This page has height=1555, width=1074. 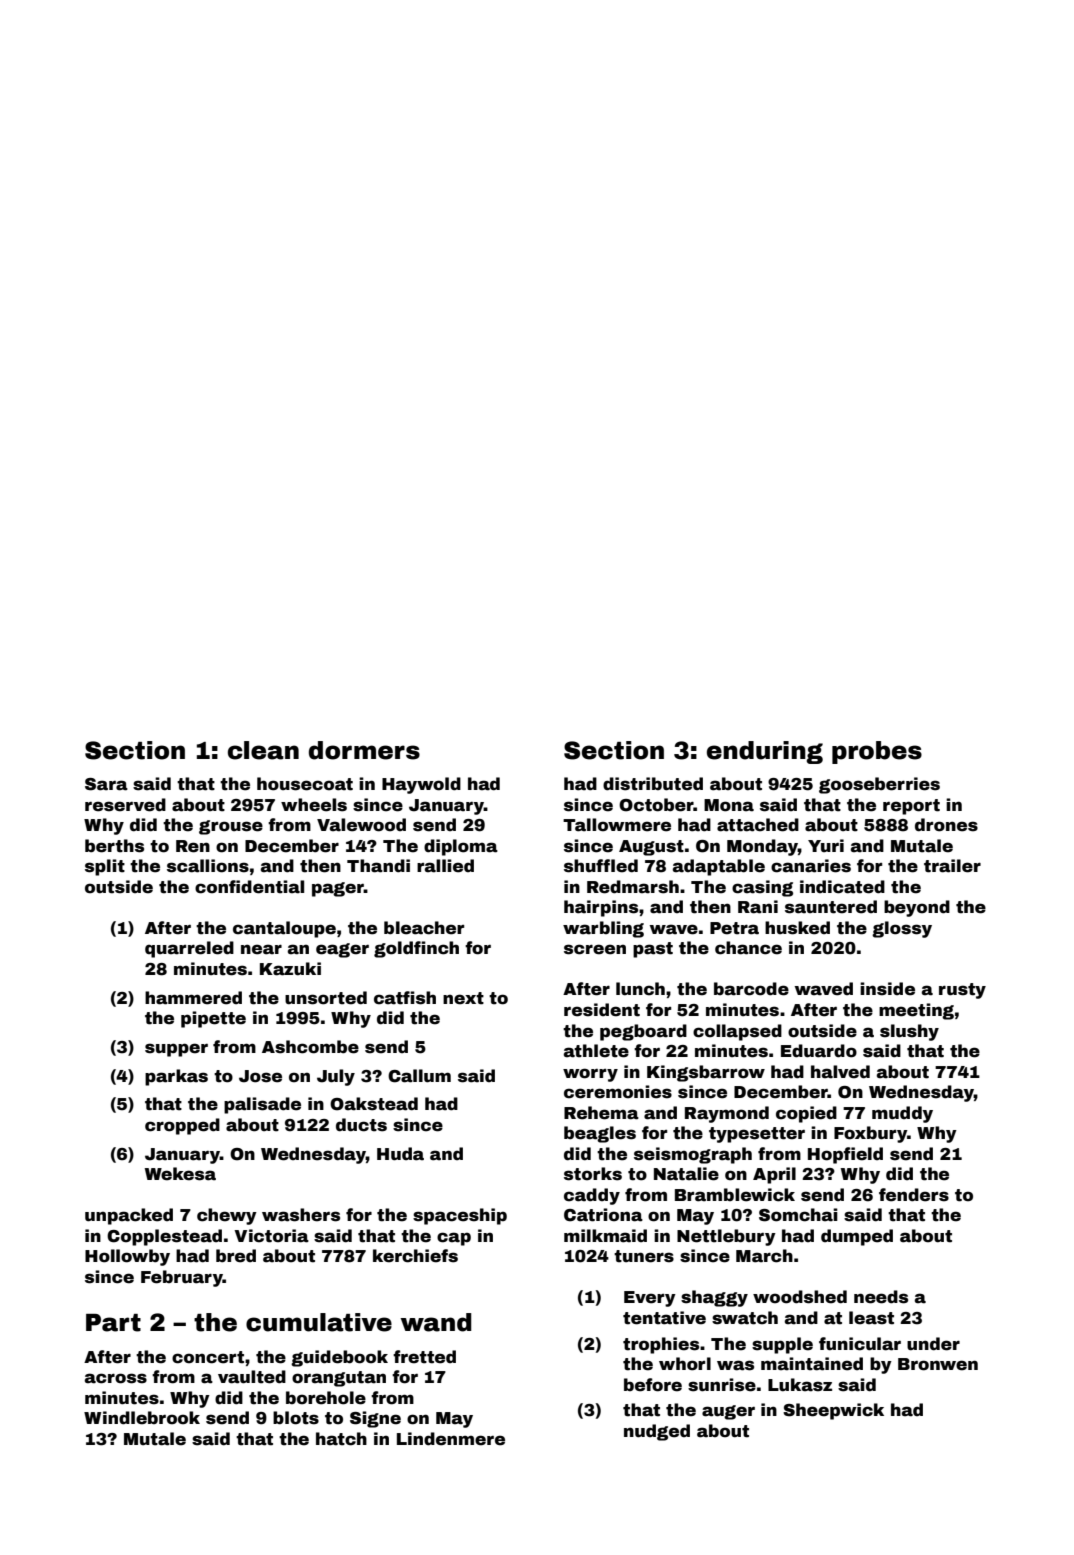 I want to click on concert, so click(x=208, y=1357).
